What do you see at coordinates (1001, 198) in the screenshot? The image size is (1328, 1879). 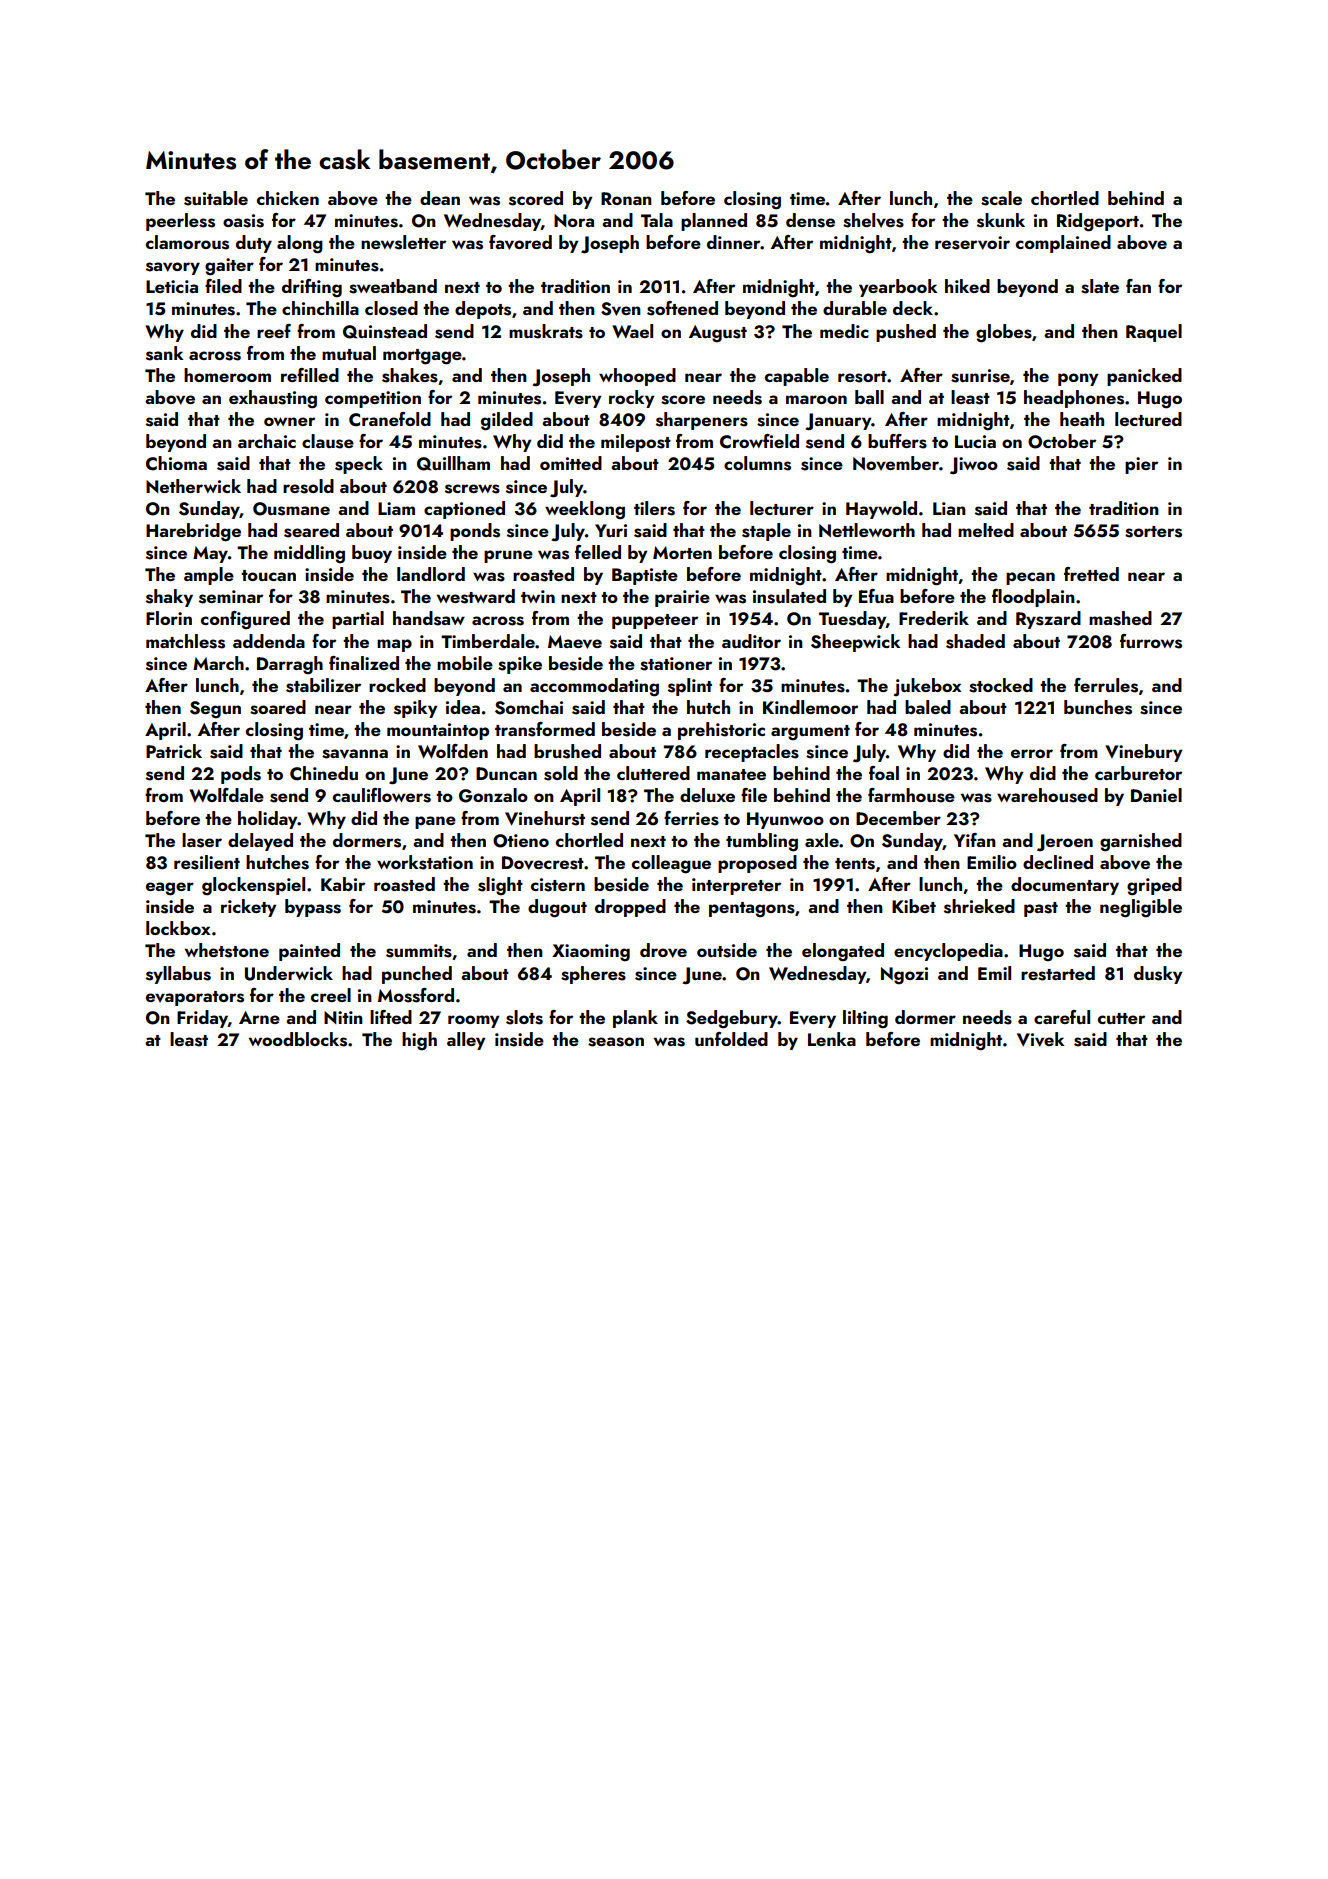 I see `scale` at bounding box center [1001, 198].
